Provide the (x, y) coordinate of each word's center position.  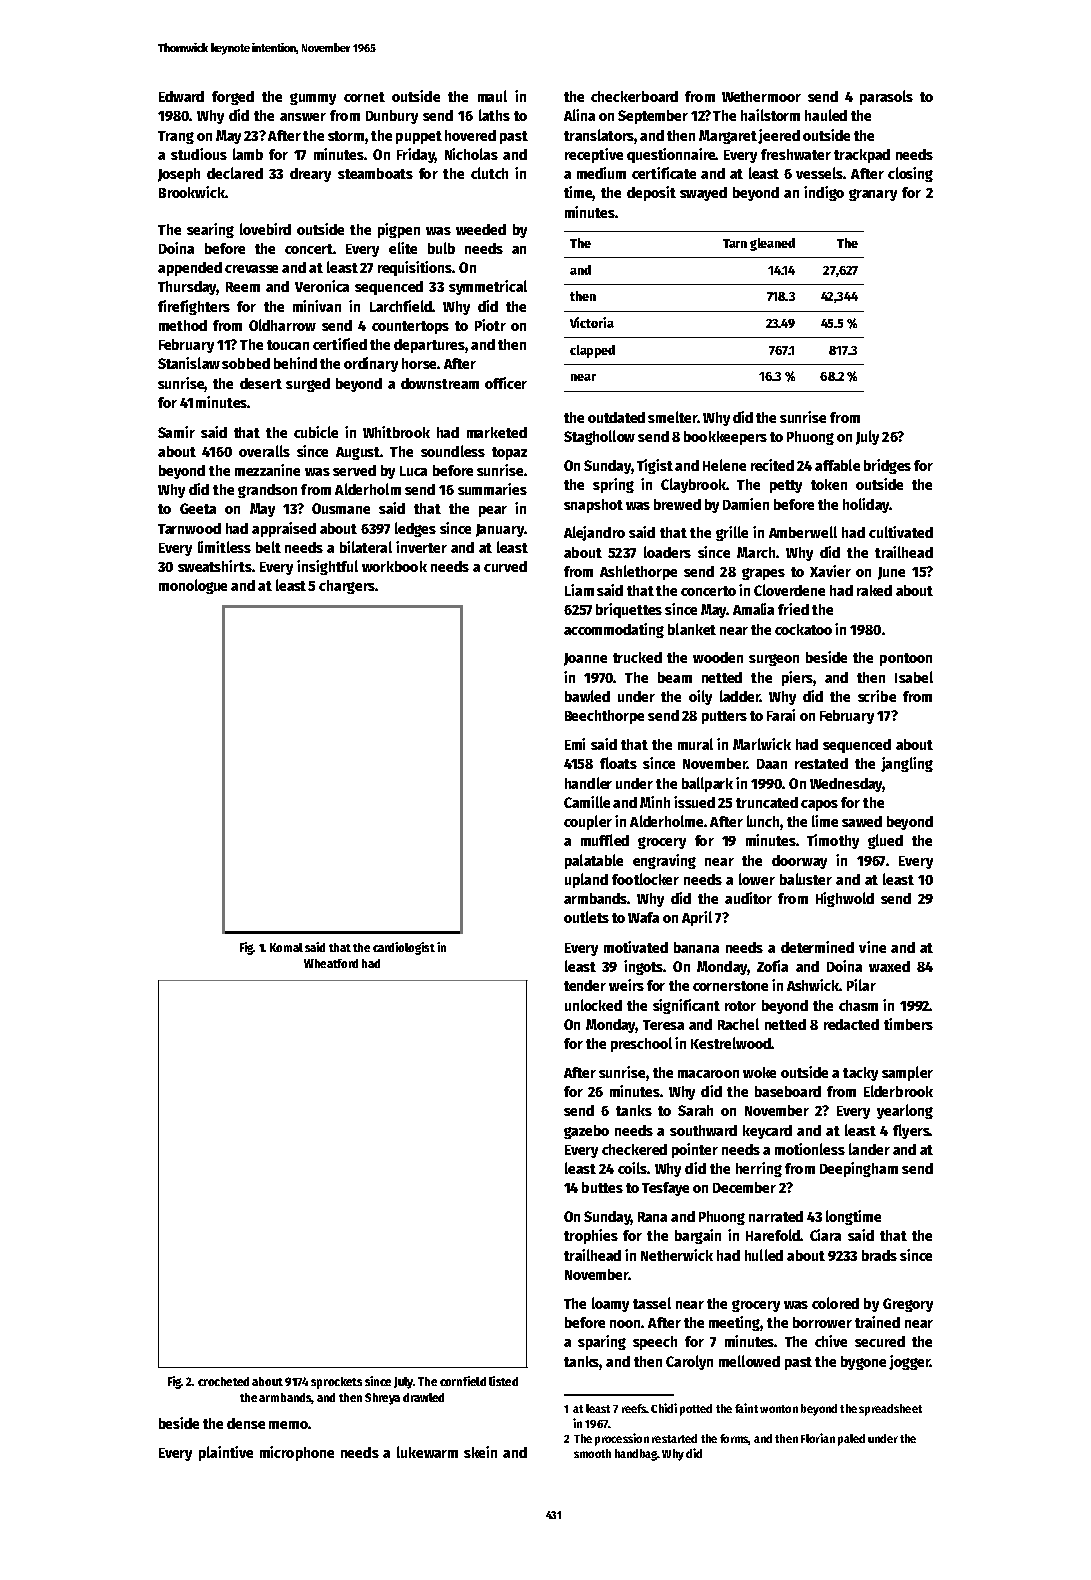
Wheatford (331, 963)
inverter (421, 547)
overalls (264, 451)
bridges (887, 466)
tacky (860, 1074)
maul (492, 96)
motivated (636, 947)
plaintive (226, 1453)
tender (585, 985)
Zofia (772, 966)
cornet (364, 97)
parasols (886, 97)
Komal (286, 947)
